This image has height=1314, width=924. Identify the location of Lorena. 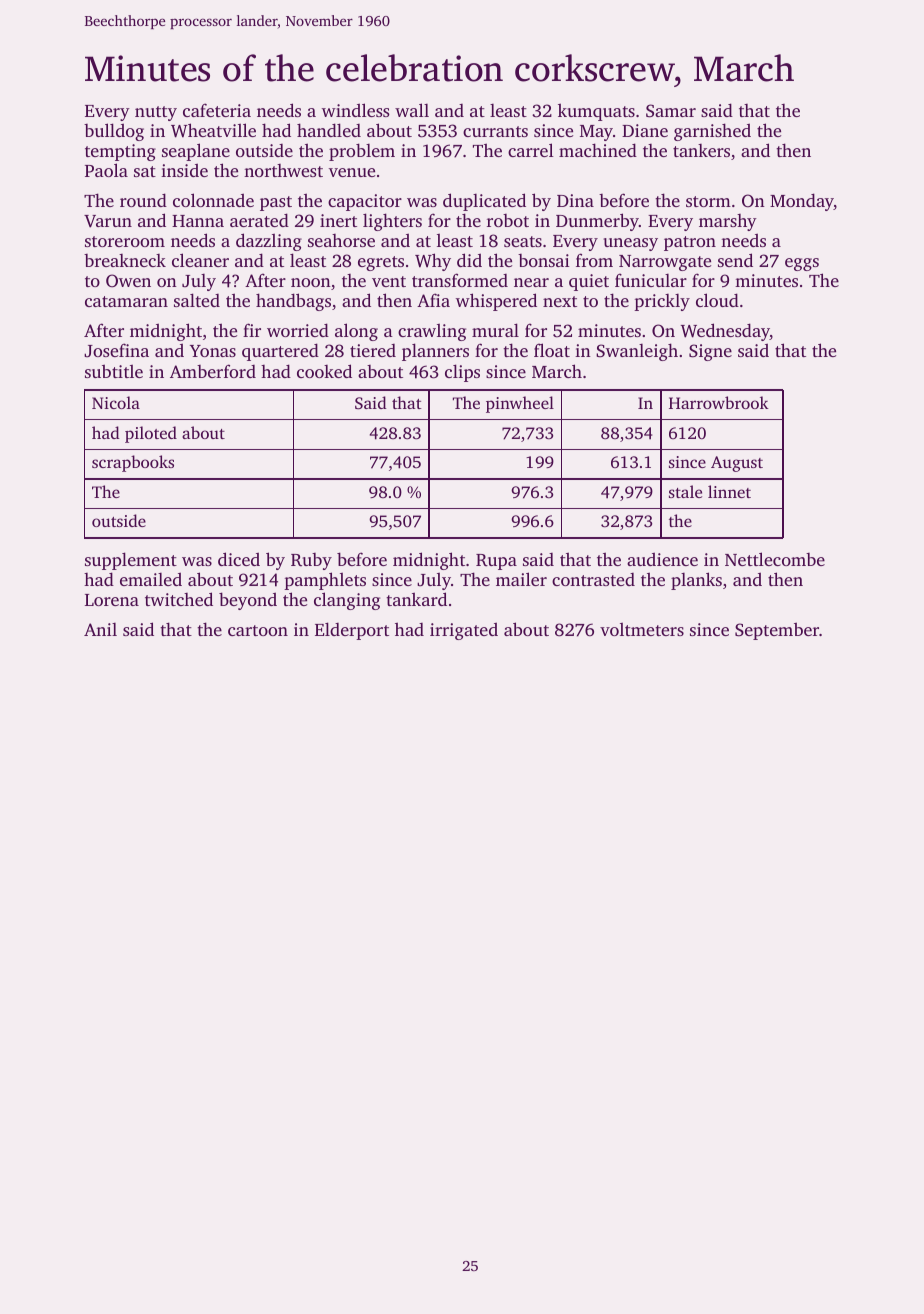
(112, 600).
